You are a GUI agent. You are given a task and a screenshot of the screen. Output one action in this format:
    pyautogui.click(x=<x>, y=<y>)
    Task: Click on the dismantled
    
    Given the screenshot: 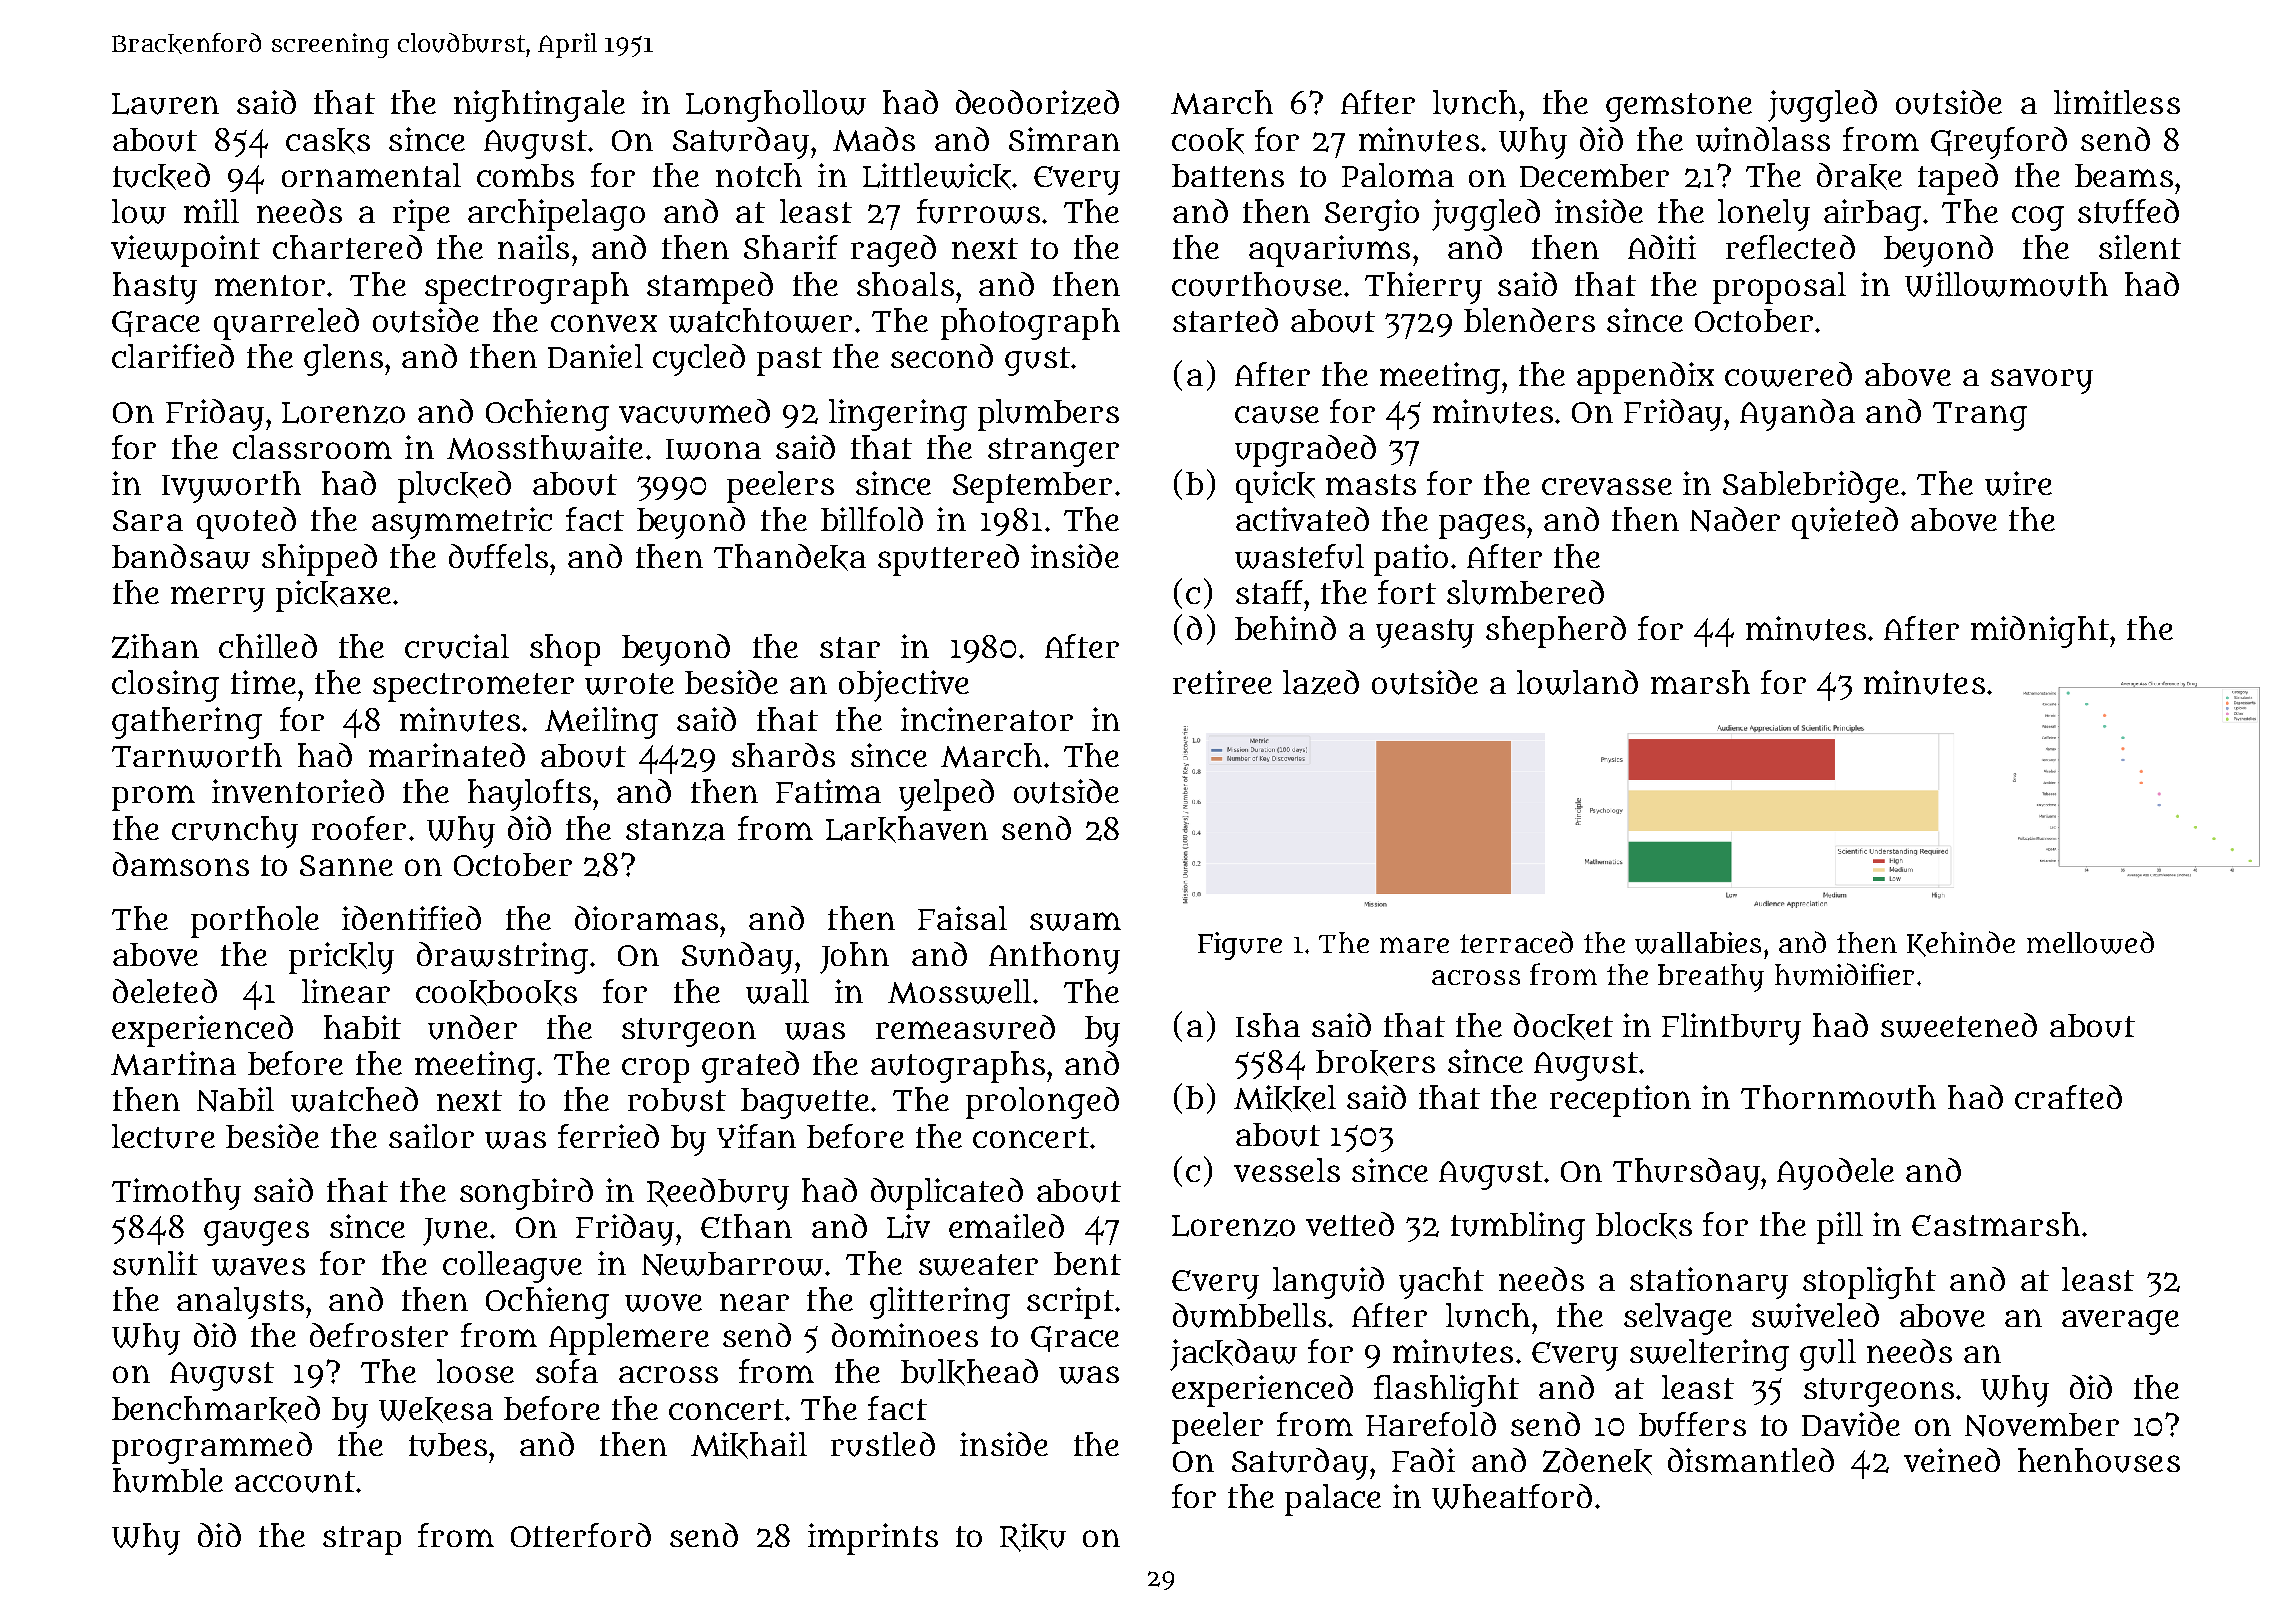 What is the action you would take?
    pyautogui.click(x=1751, y=1460)
